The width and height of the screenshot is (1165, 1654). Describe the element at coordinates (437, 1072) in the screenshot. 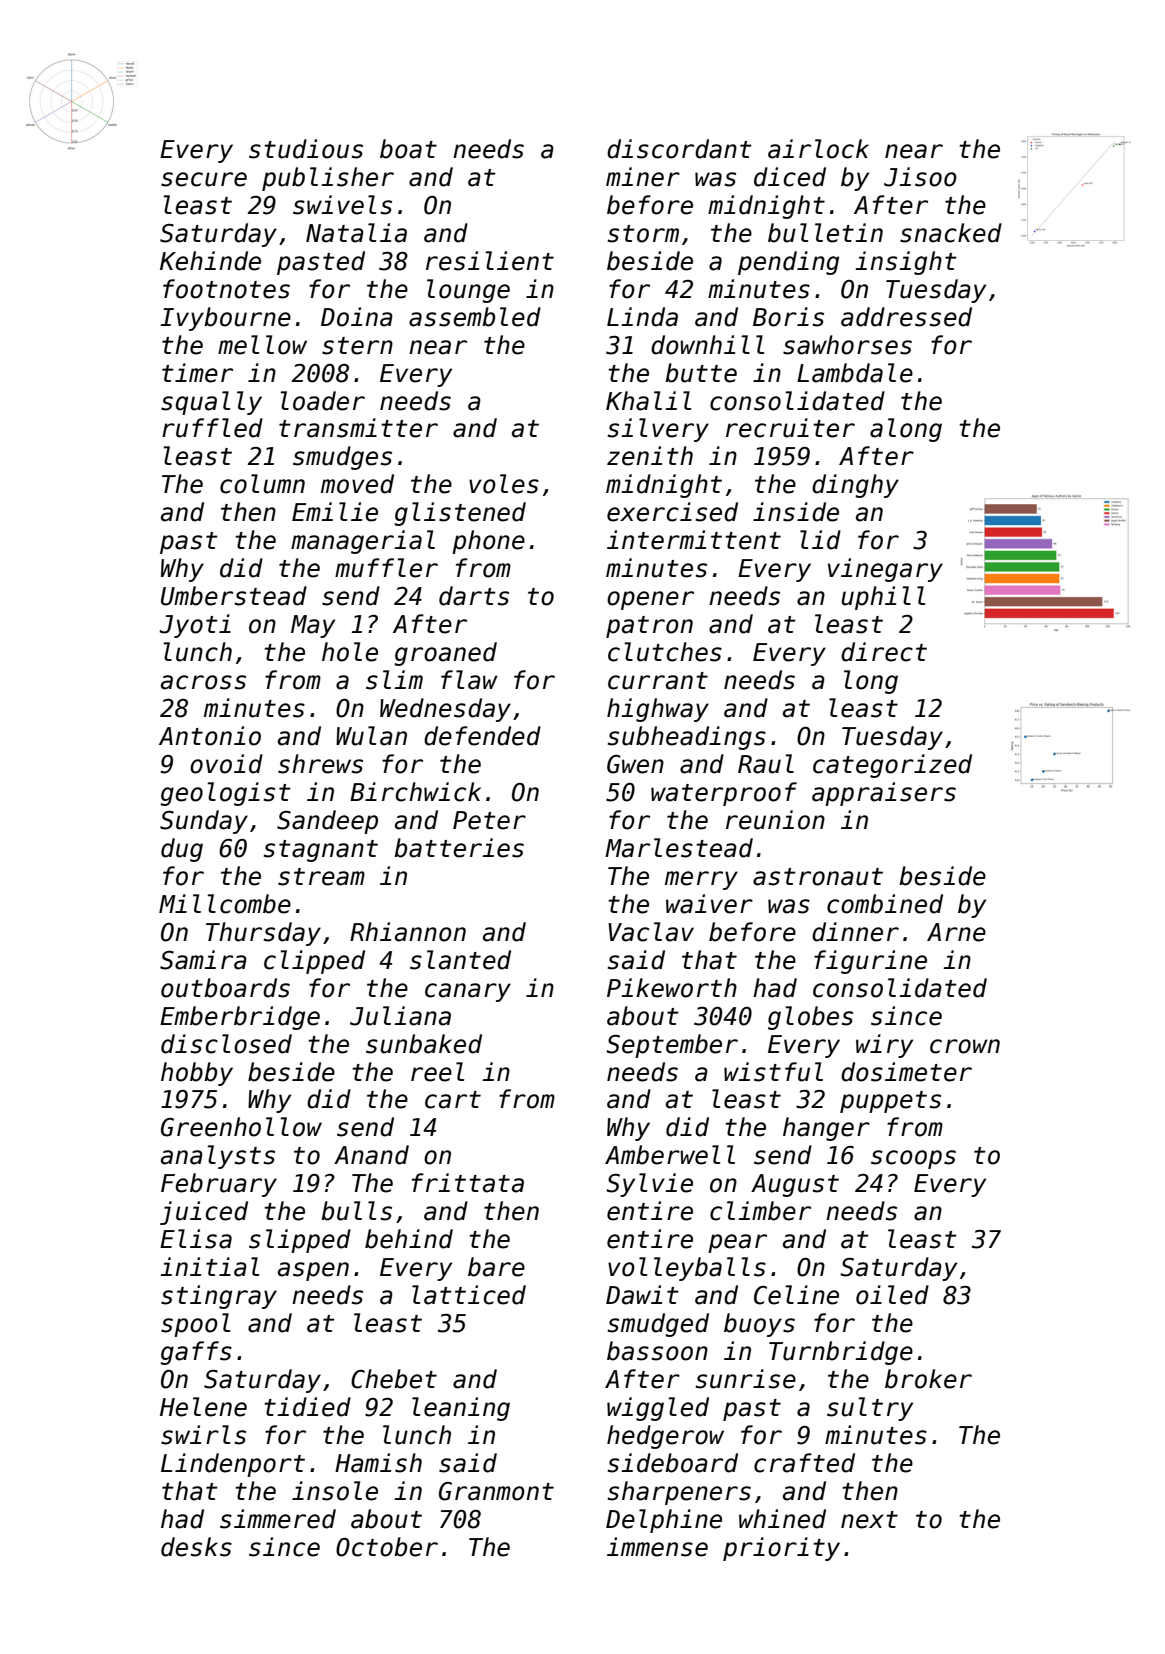

I see `reel` at that location.
